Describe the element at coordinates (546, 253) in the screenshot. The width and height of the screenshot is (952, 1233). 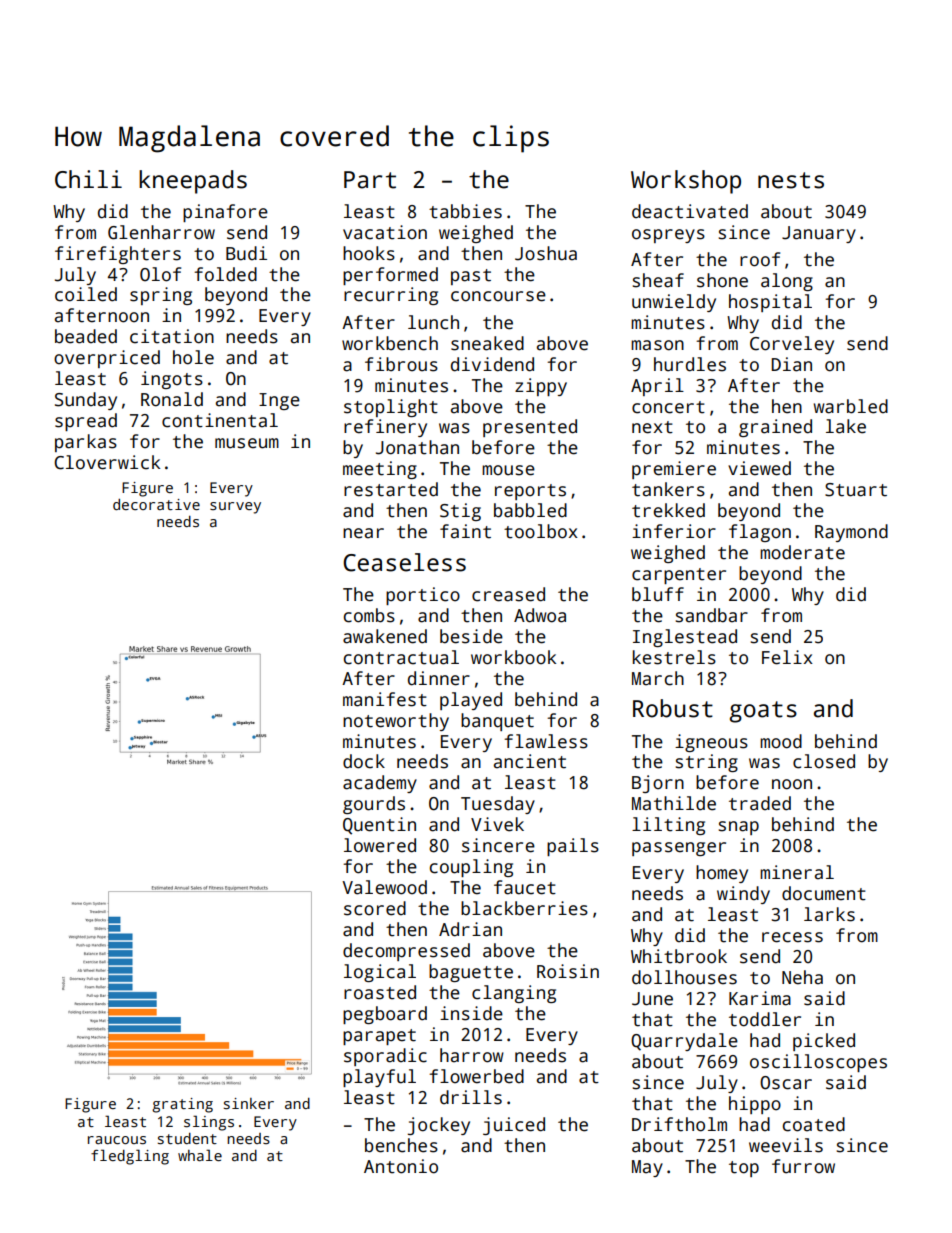
I see `Joshua` at that location.
